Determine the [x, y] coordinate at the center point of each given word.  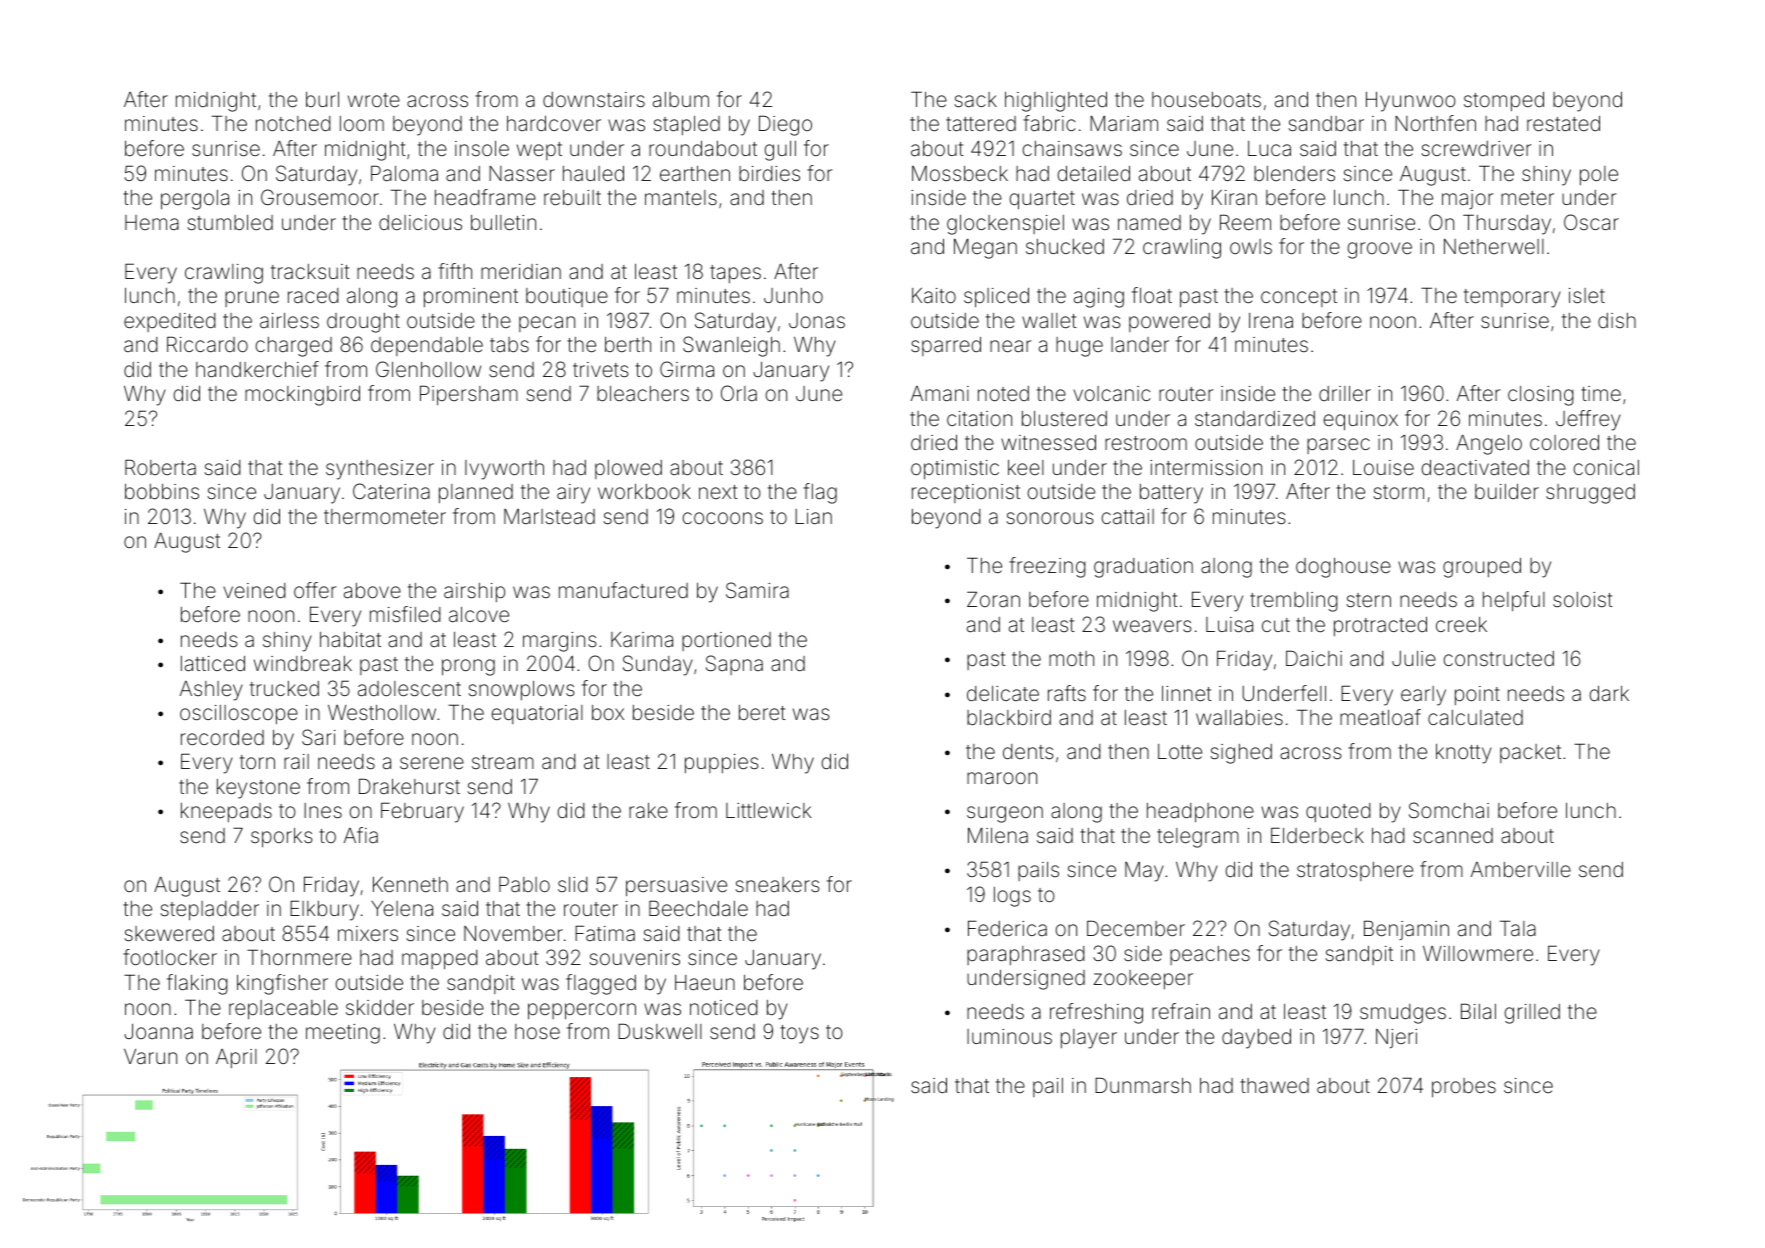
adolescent [409, 688]
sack [975, 99]
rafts [1067, 693]
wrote [374, 100]
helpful [1514, 601]
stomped [1504, 101]
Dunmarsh [1143, 1085]
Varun [150, 1056]
